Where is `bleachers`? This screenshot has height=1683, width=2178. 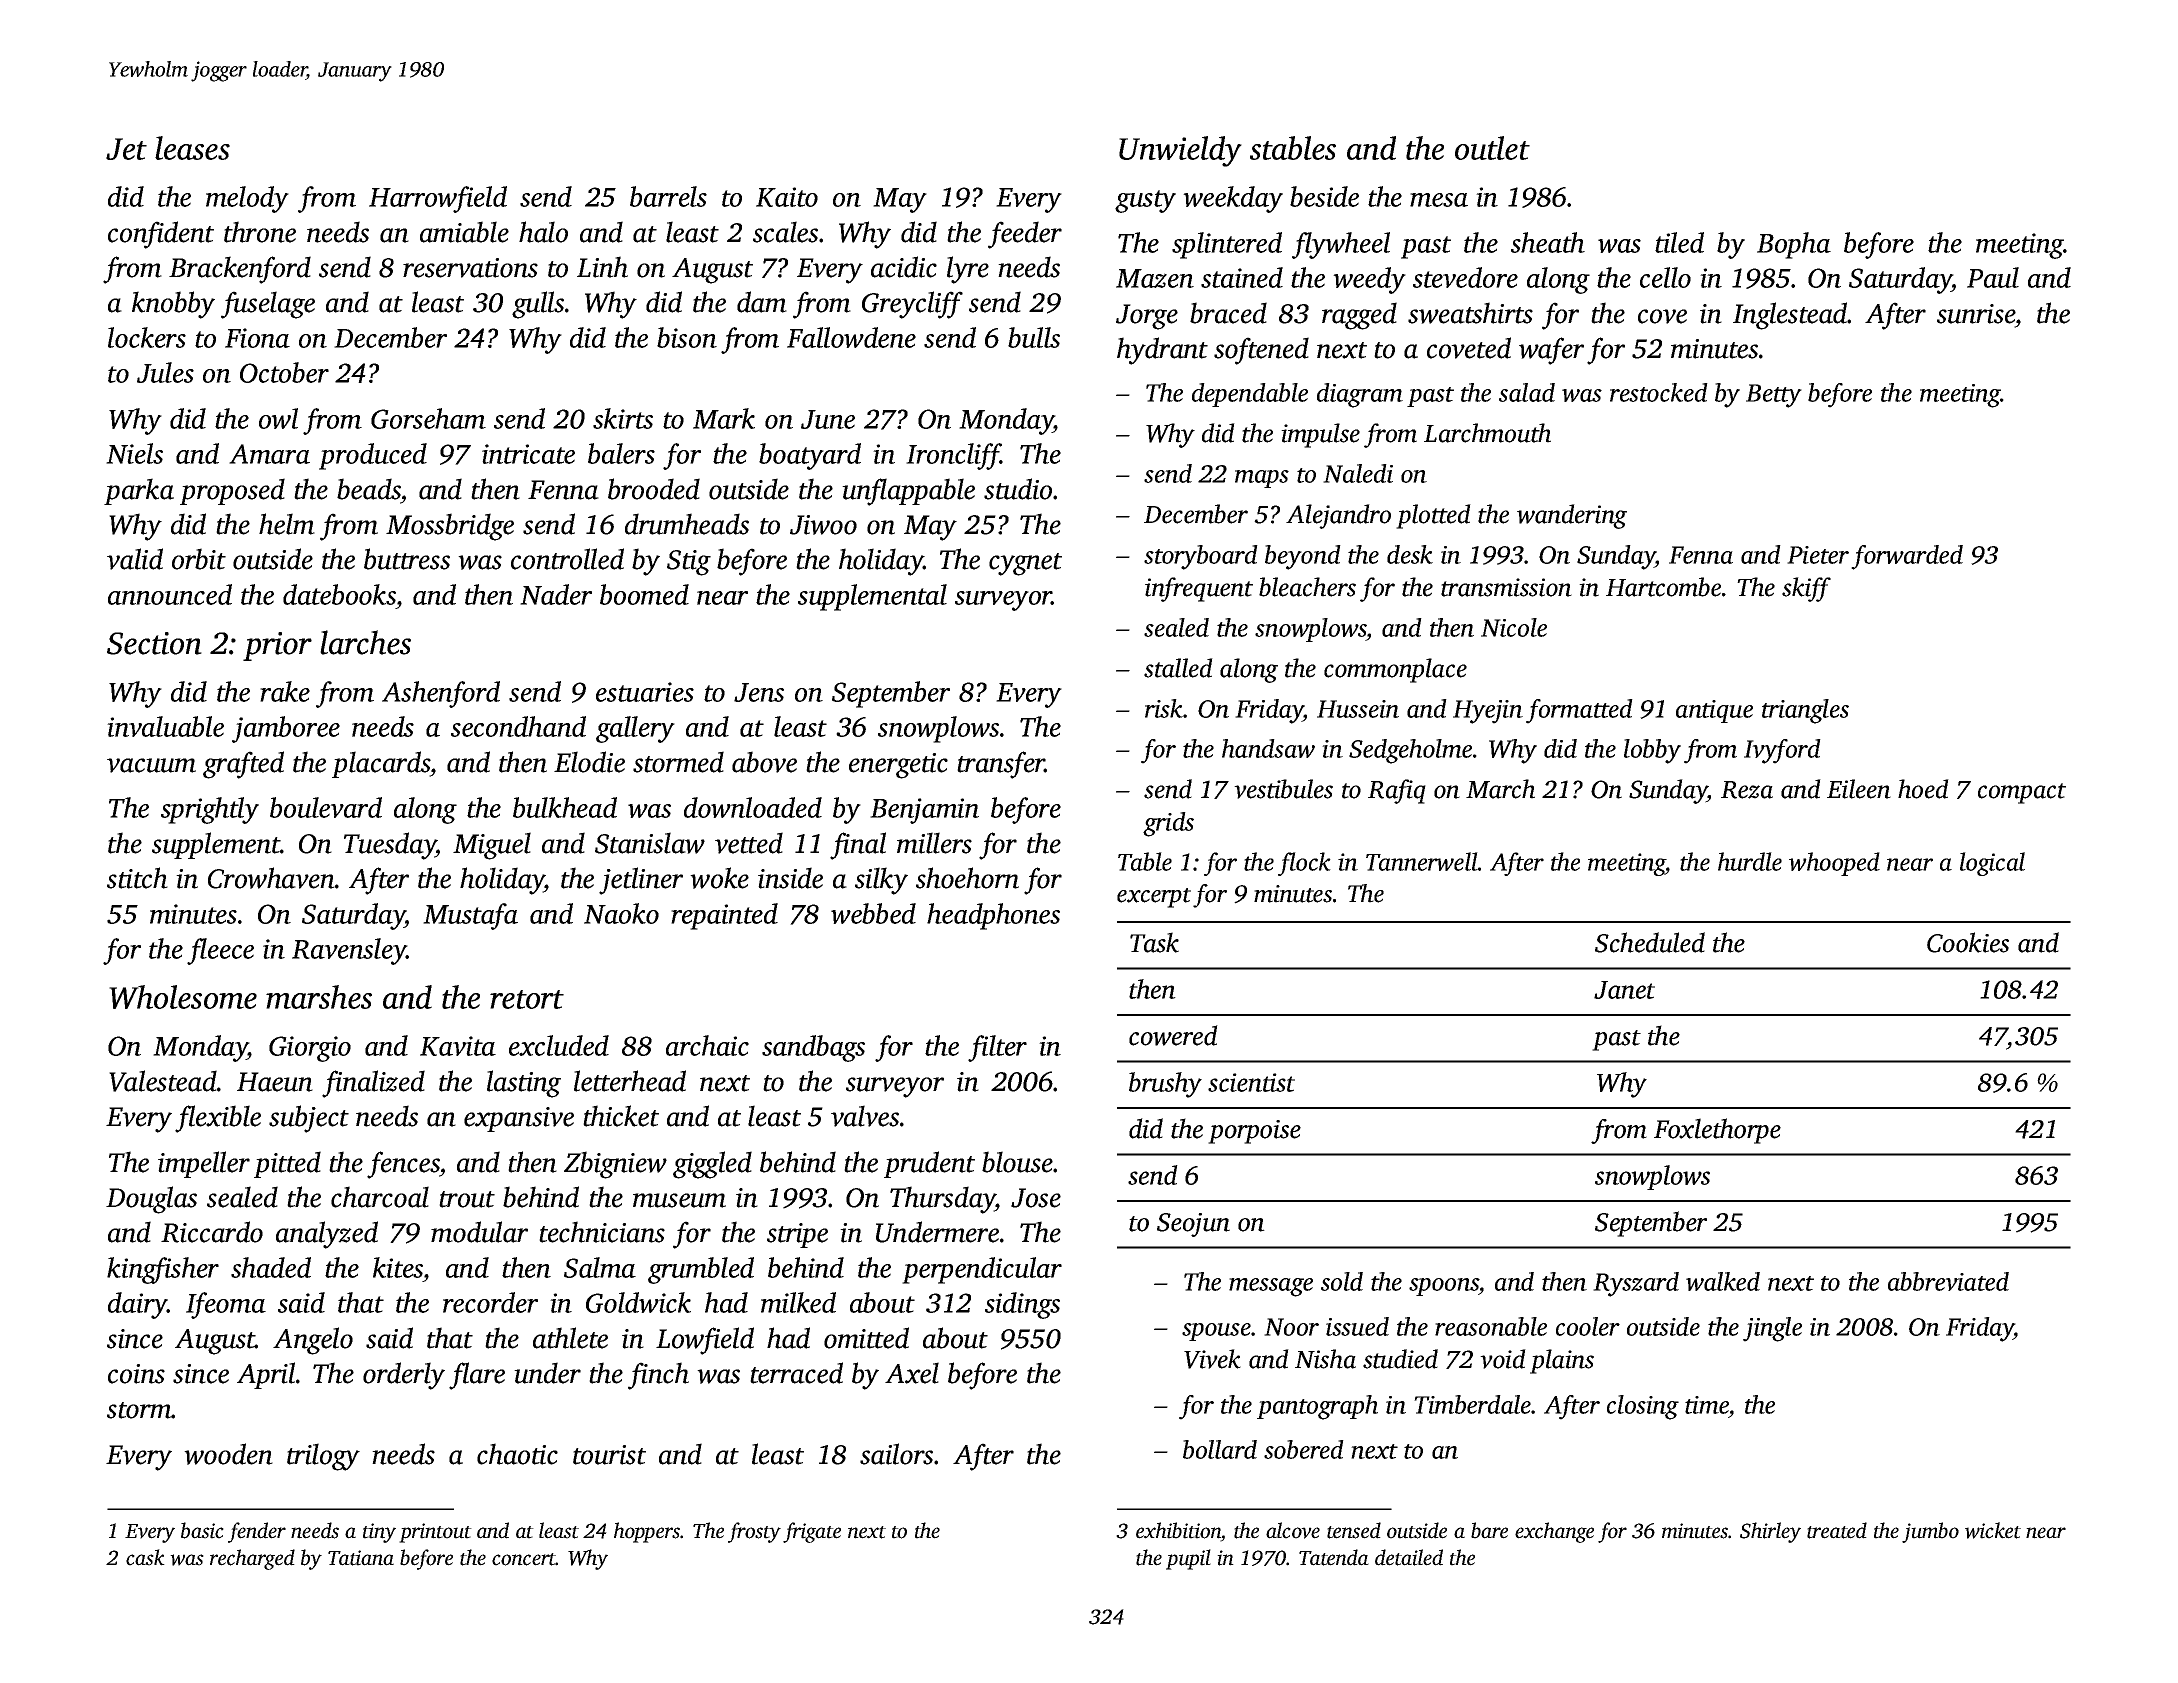
bleachers is located at coordinates (1307, 587).
